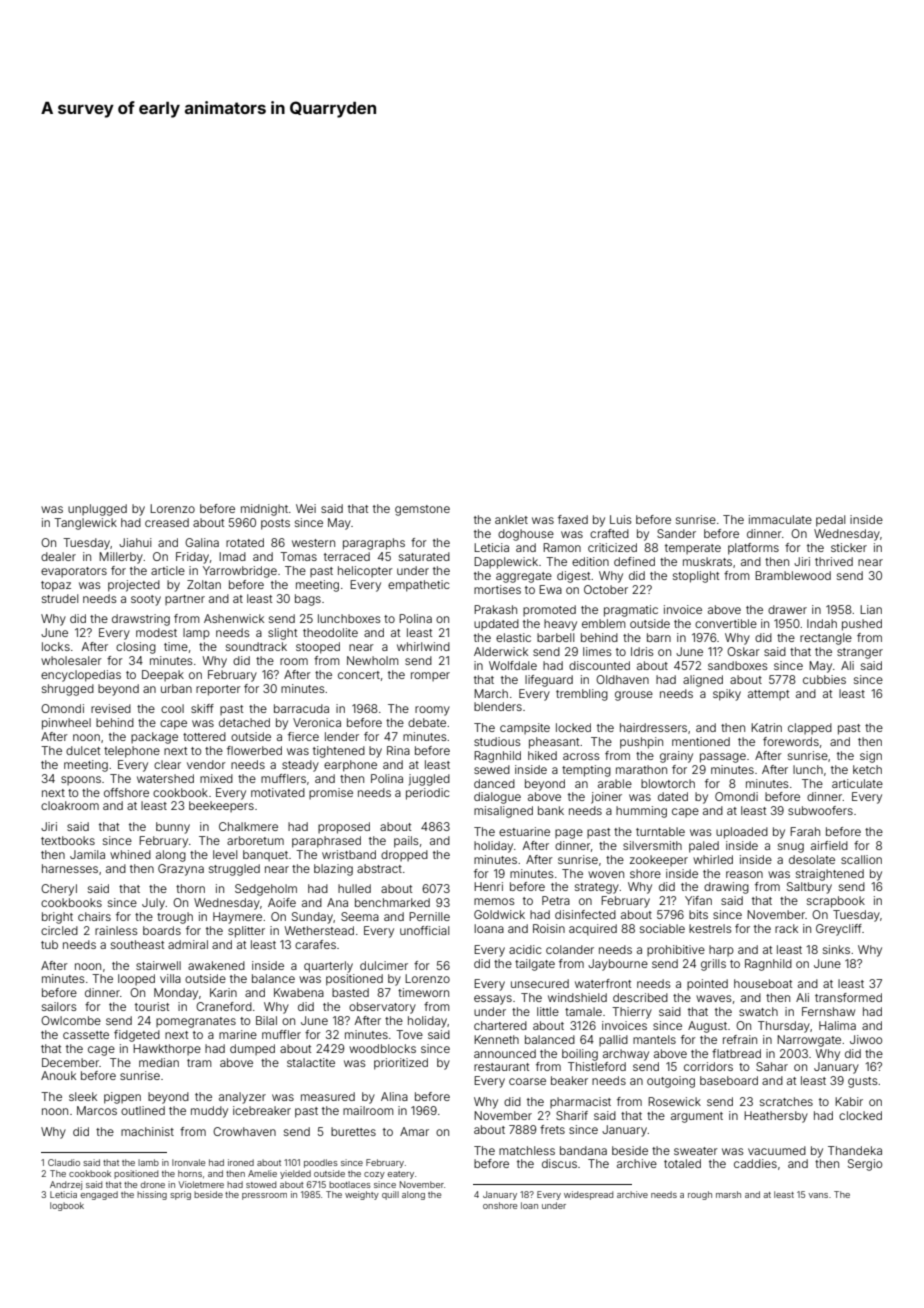 Image resolution: width=924 pixels, height=1308 pixels. Describe the element at coordinates (836, 949) in the screenshot. I see `sinks` at that location.
